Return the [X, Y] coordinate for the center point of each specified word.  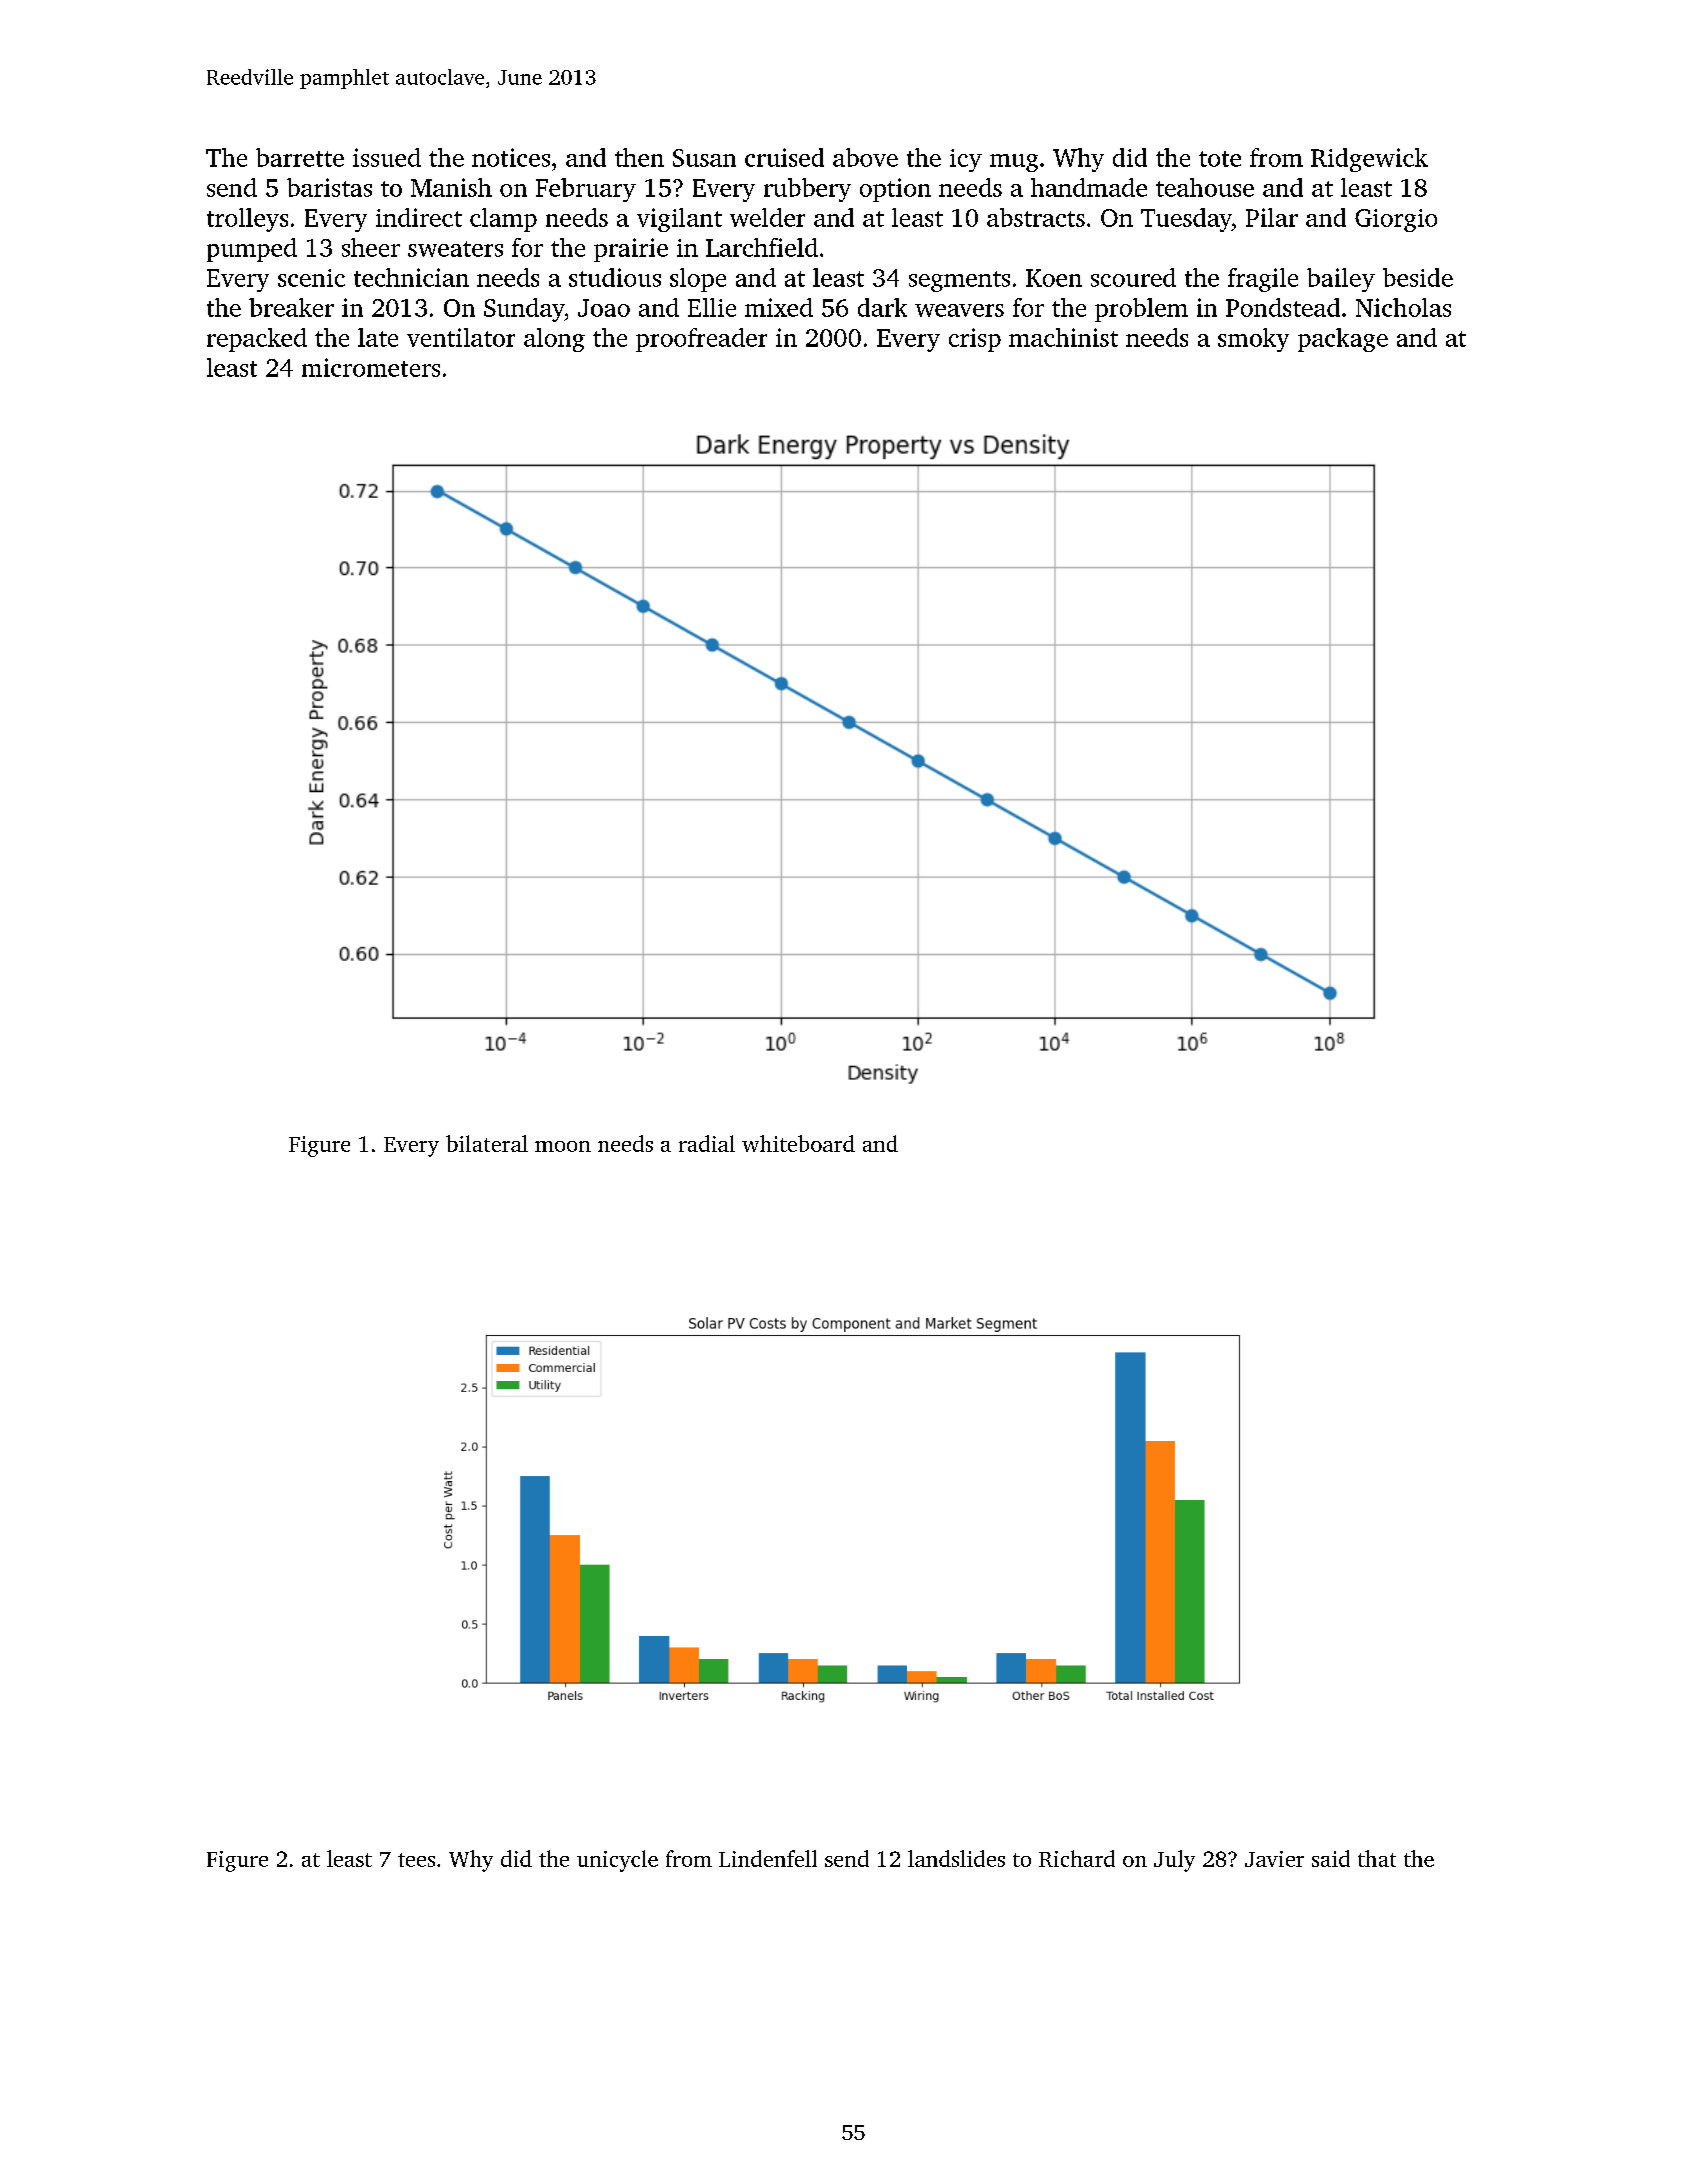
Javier [1274, 1859]
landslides [956, 1858]
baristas [329, 187]
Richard [1077, 1858]
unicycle [617, 1861]
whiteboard [798, 1143]
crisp [975, 340]
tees [416, 1860]
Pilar [1272, 217]
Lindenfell [768, 1858]
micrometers [371, 367]
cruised [784, 157]
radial [707, 1143]
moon [563, 1146]
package [1343, 340]
